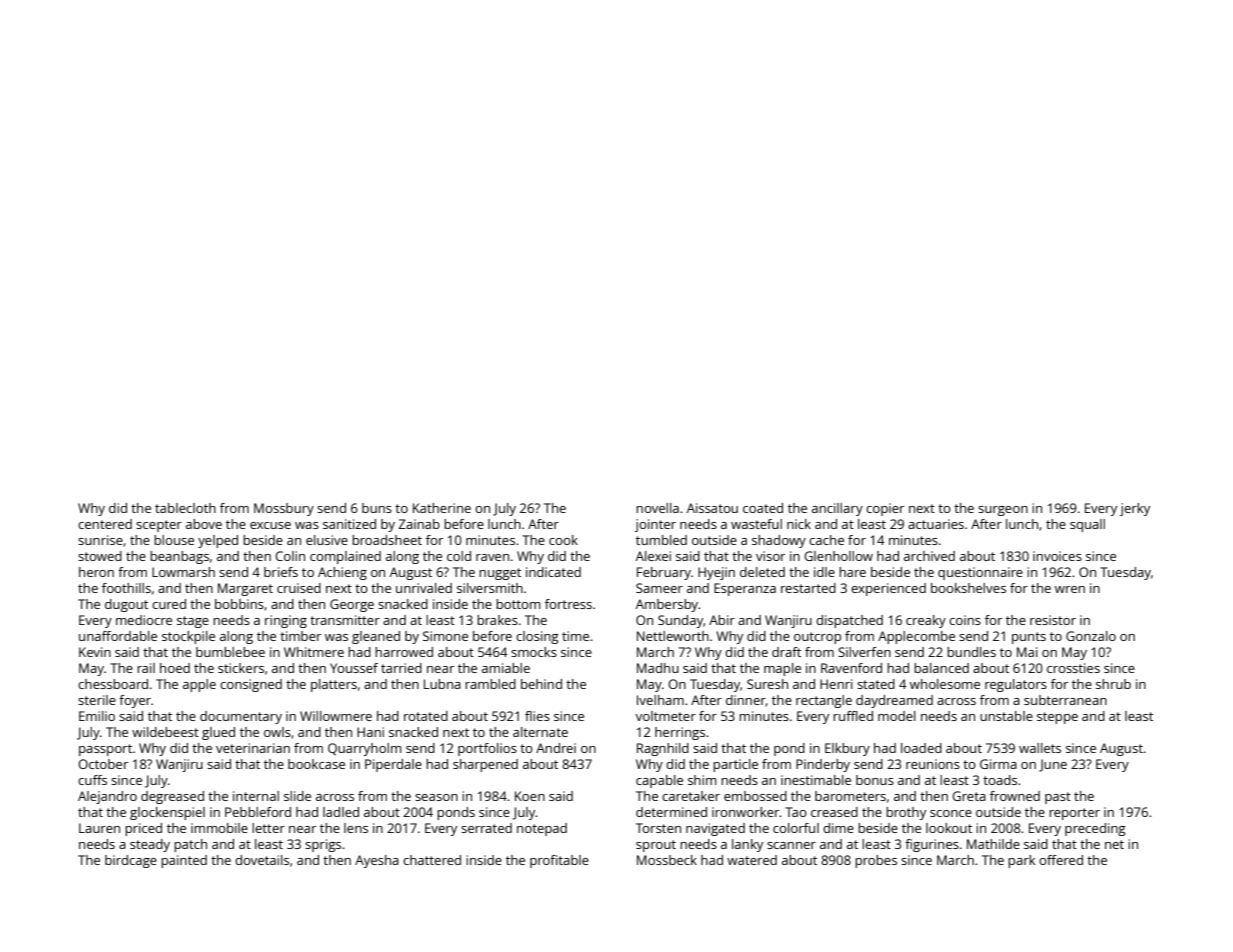  Describe the element at coordinates (1029, 638) in the document. I see `punts` at that location.
